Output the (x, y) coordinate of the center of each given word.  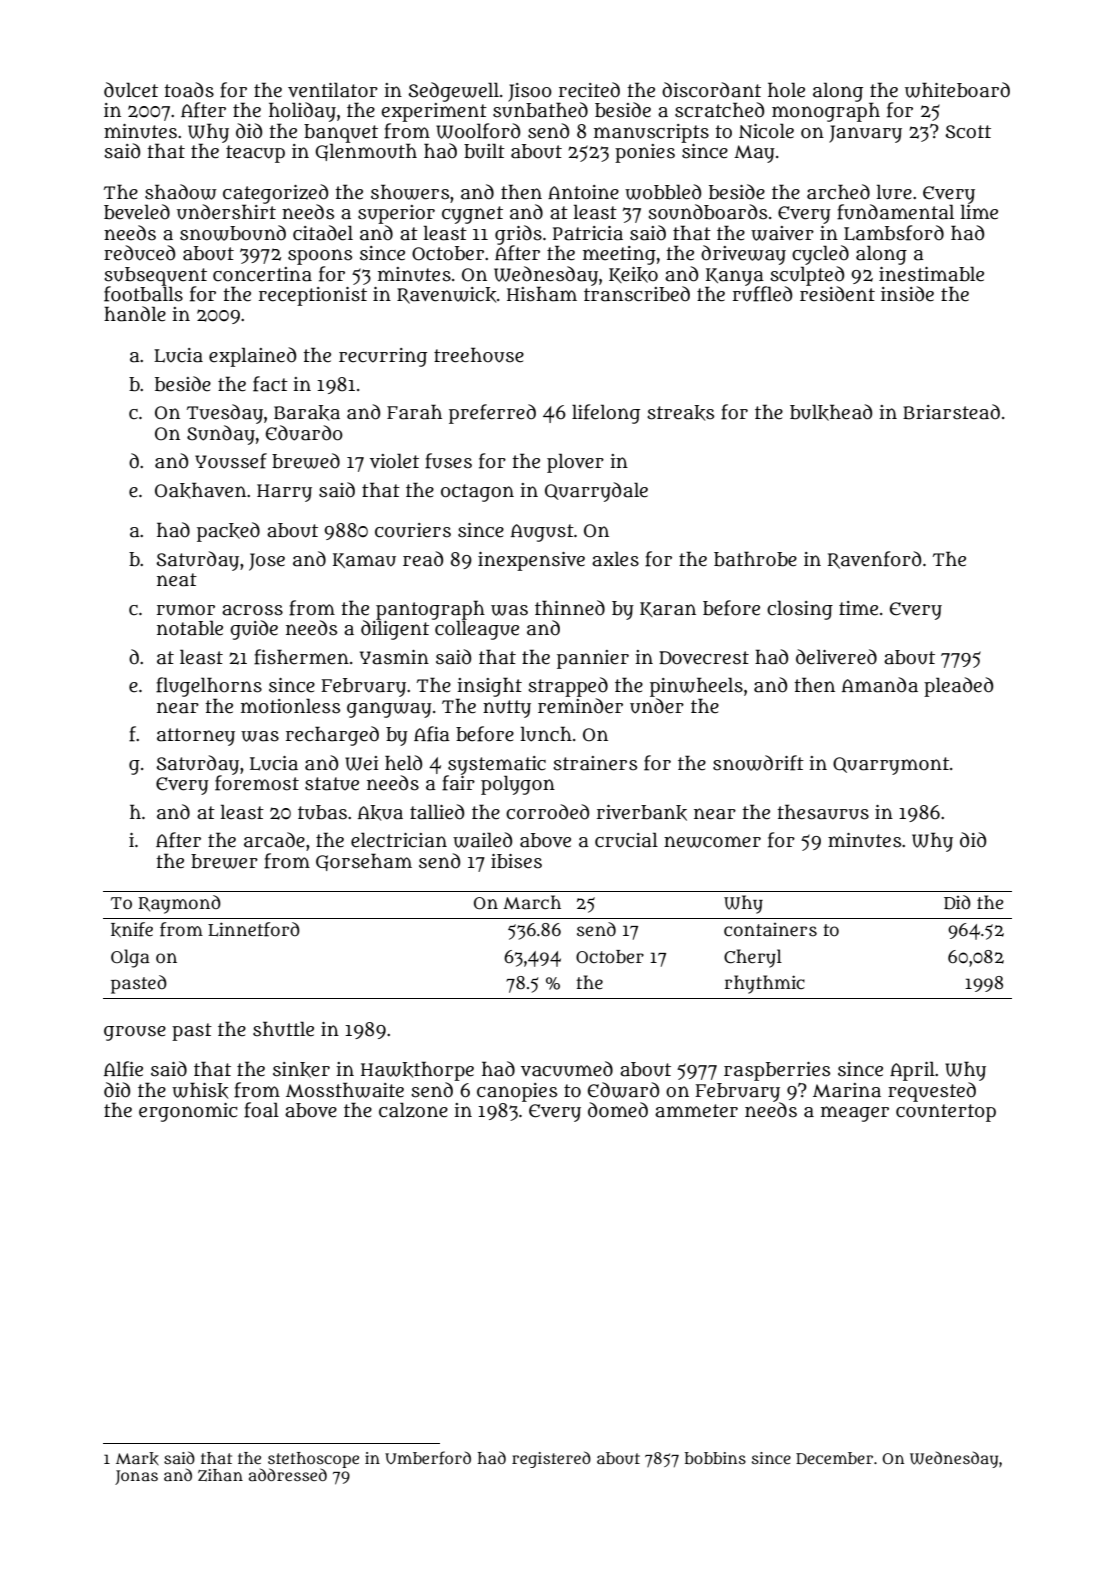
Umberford (428, 1458)
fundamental (895, 212)
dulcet (131, 90)
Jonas (136, 1477)
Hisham (542, 294)
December (834, 1458)
